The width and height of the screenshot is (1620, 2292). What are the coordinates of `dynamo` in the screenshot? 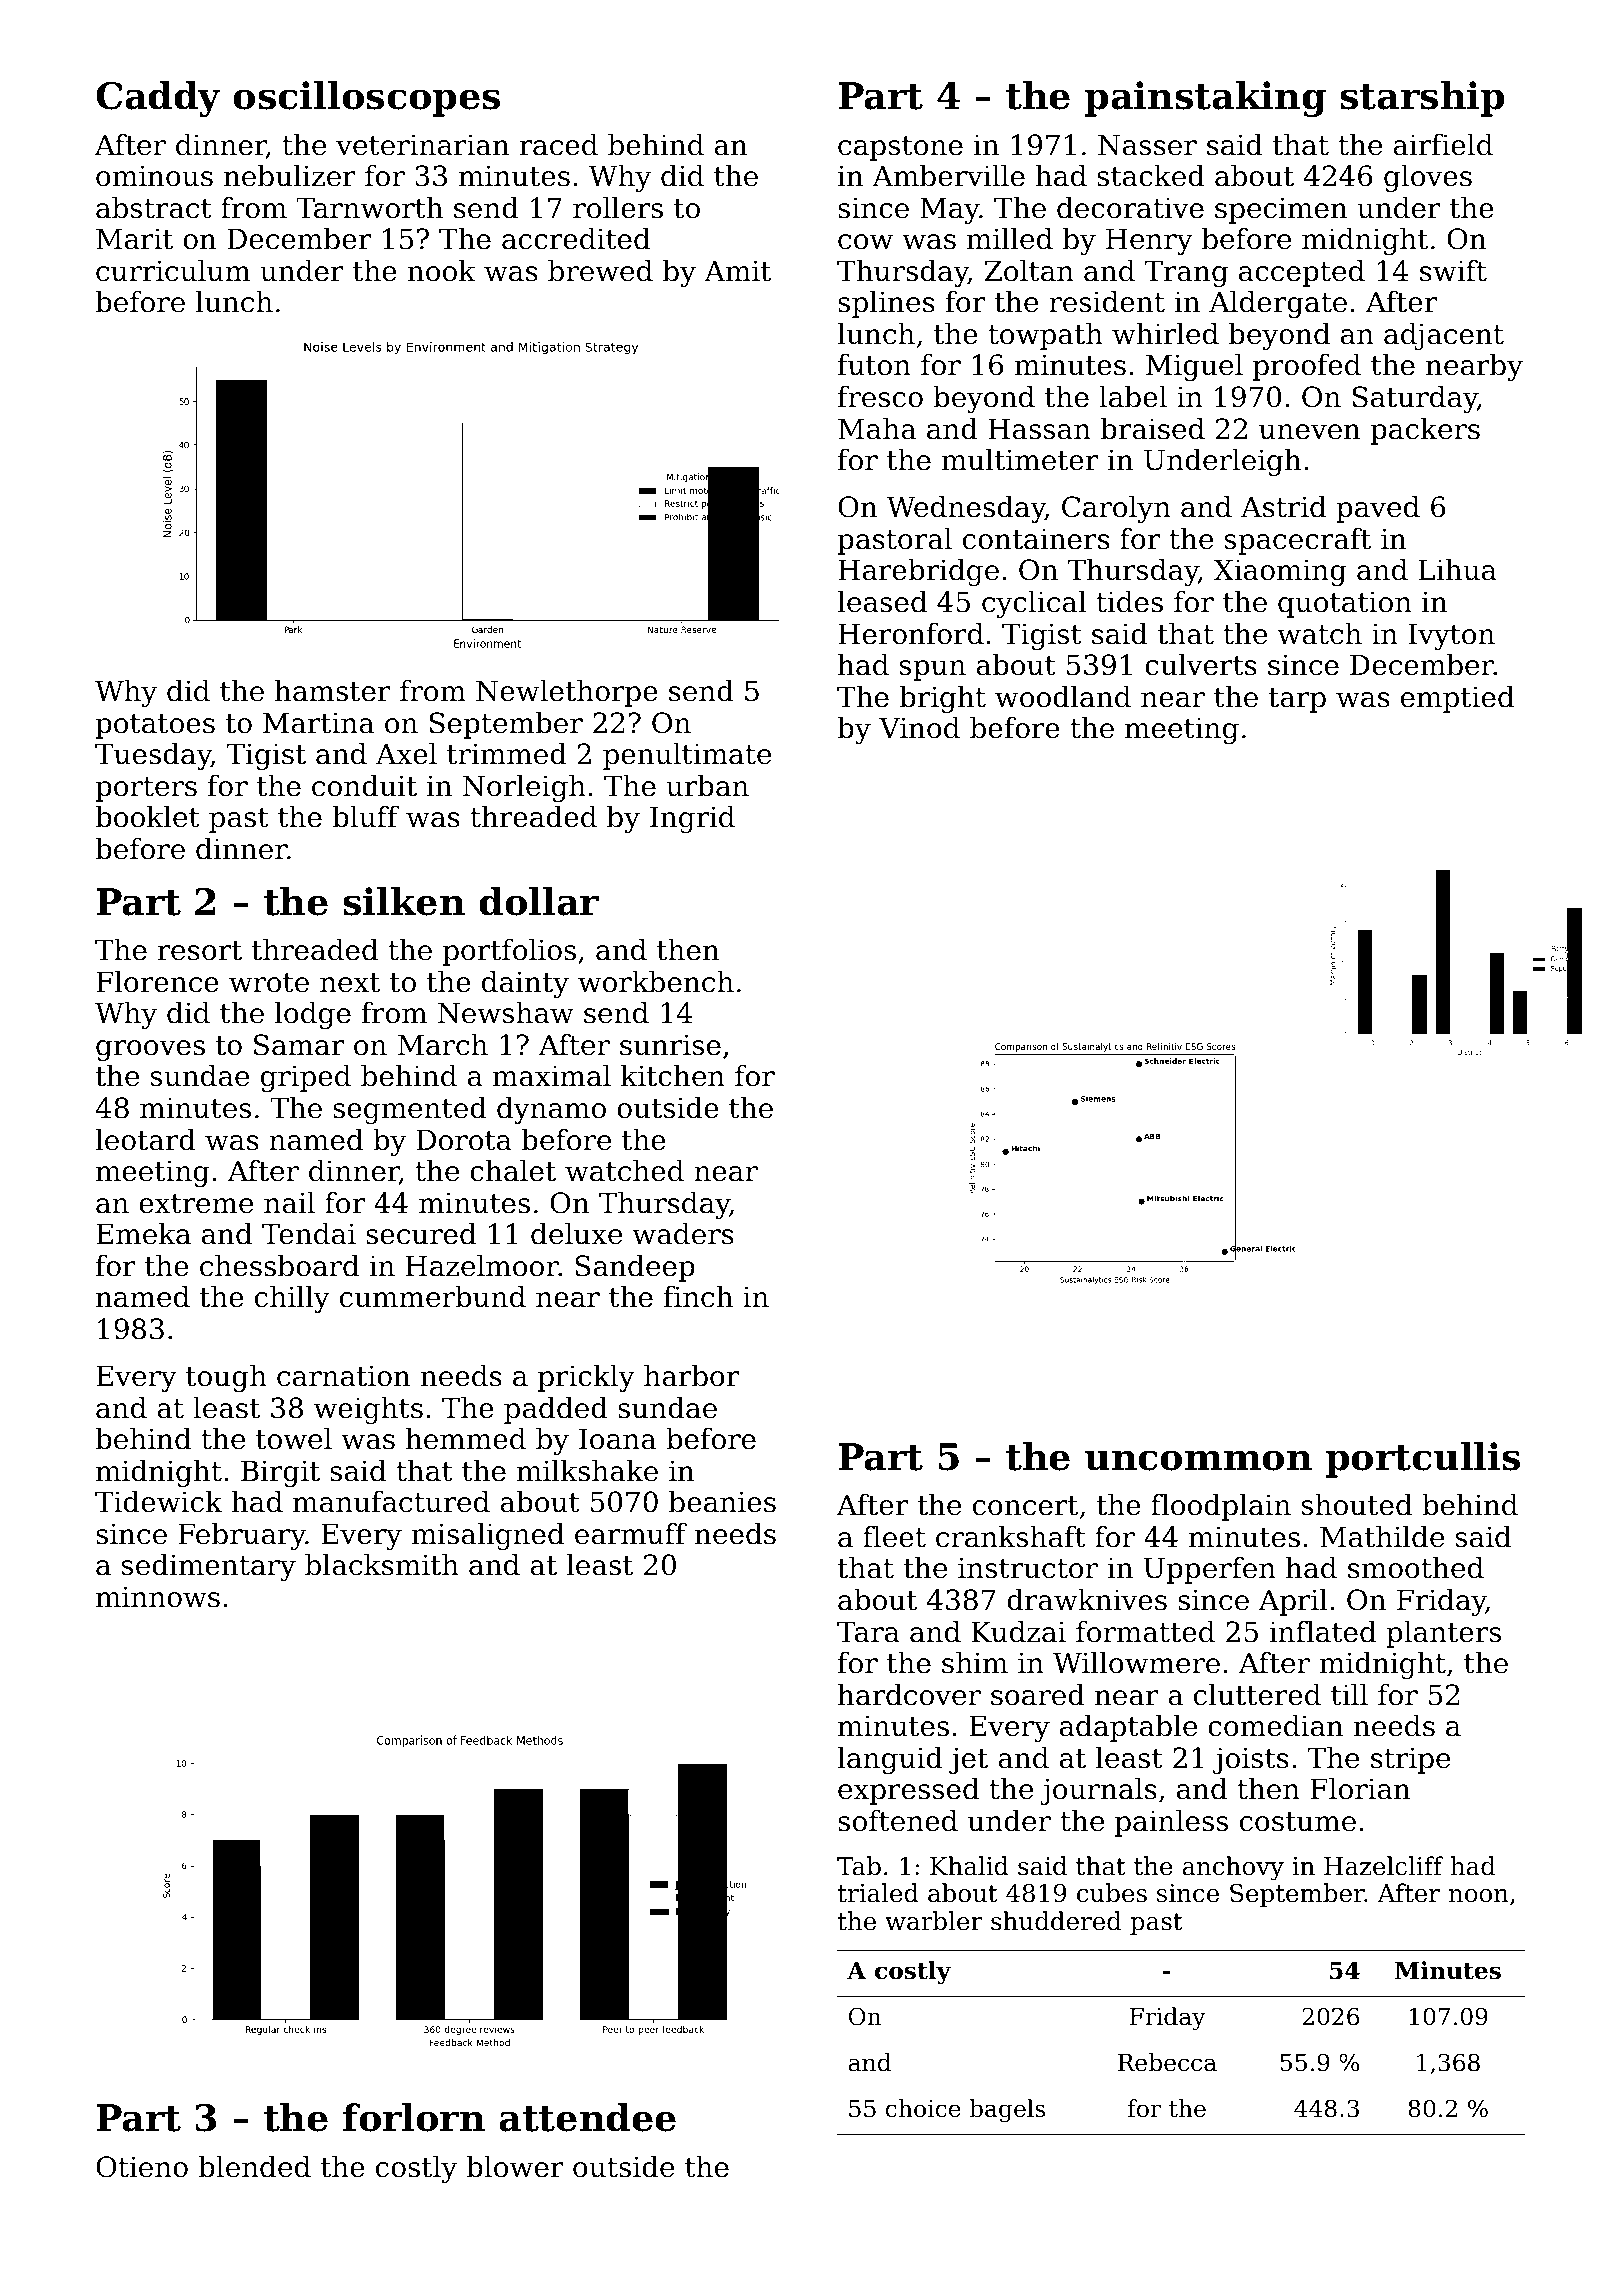 It's located at (551, 1110).
